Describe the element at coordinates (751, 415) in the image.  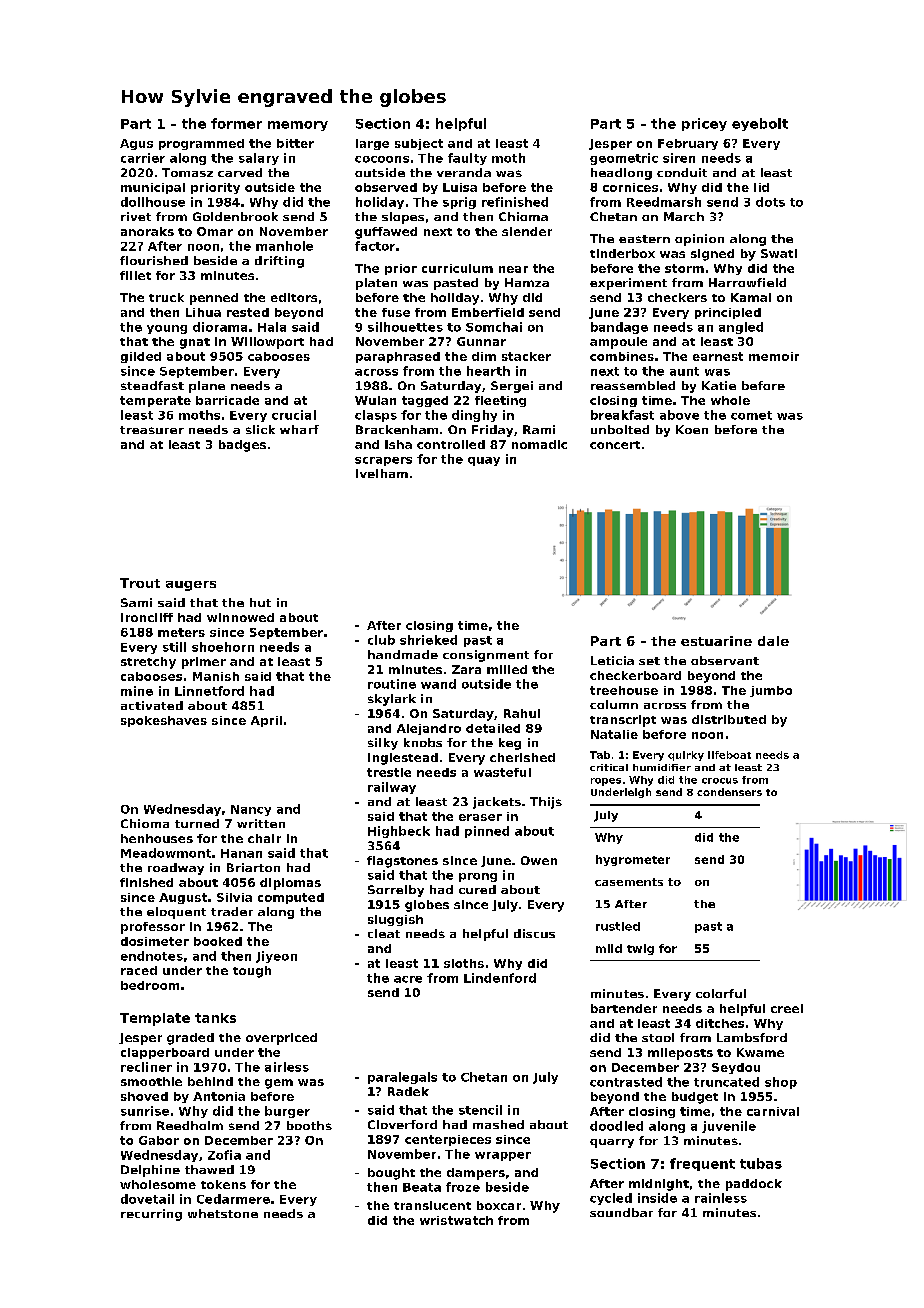
I see `comet` at that location.
